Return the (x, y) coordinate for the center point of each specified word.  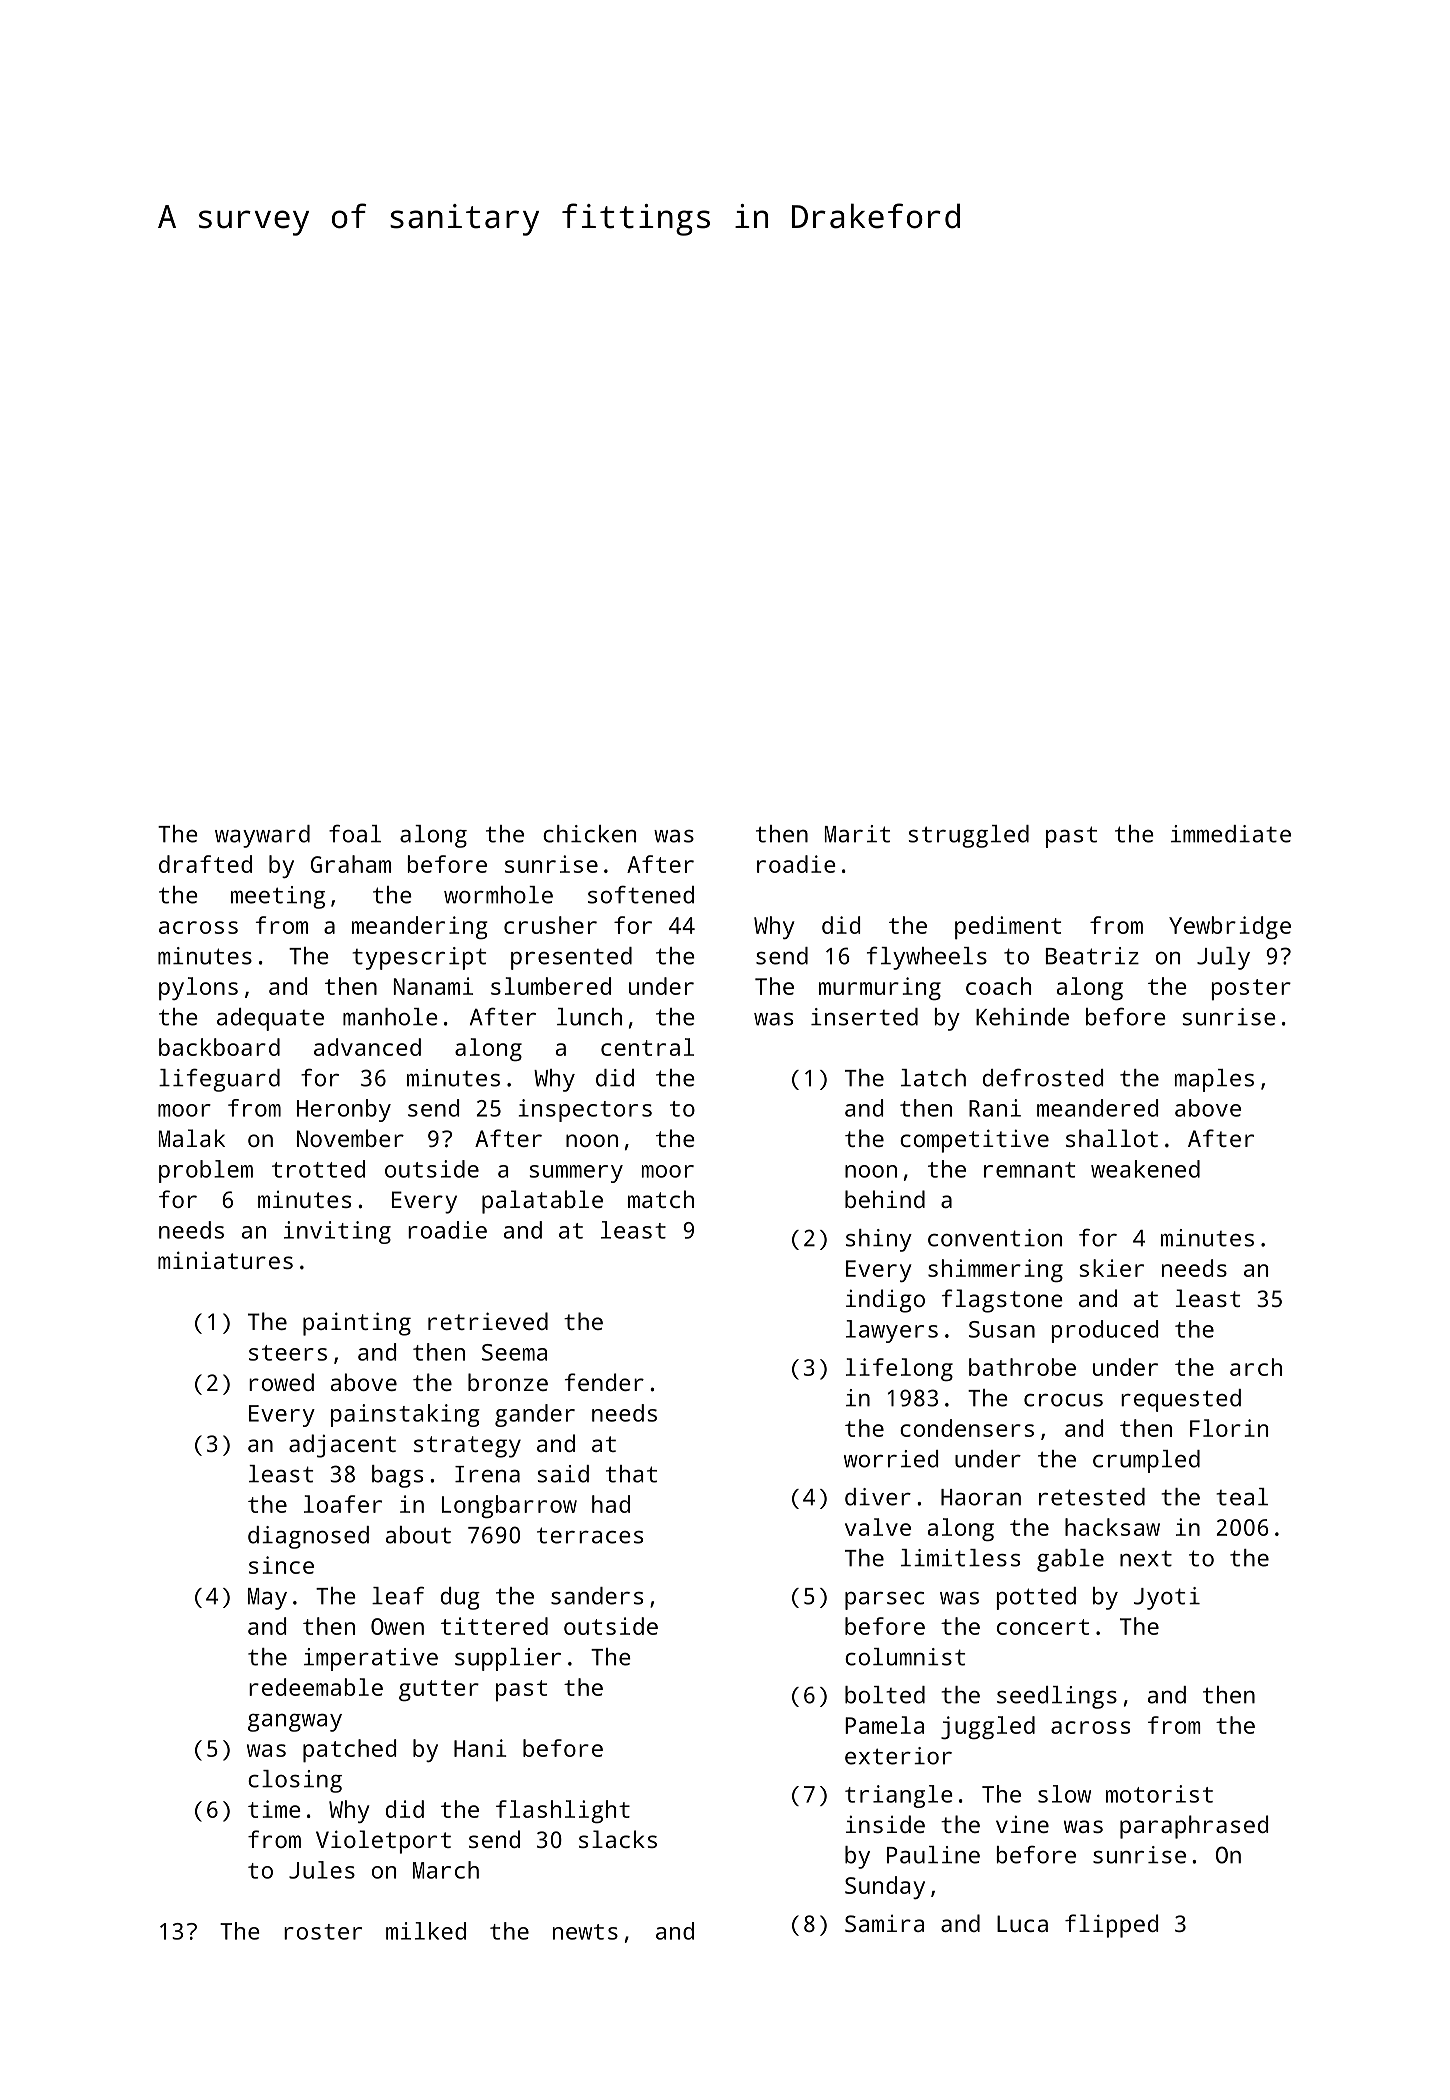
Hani (480, 1748)
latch (933, 1078)
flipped (1111, 1926)
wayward (262, 836)
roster (323, 1932)
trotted (318, 1169)
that (631, 1474)
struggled (969, 836)
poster (1251, 990)
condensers (967, 1428)
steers (288, 1353)
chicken (589, 834)
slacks (618, 1839)
